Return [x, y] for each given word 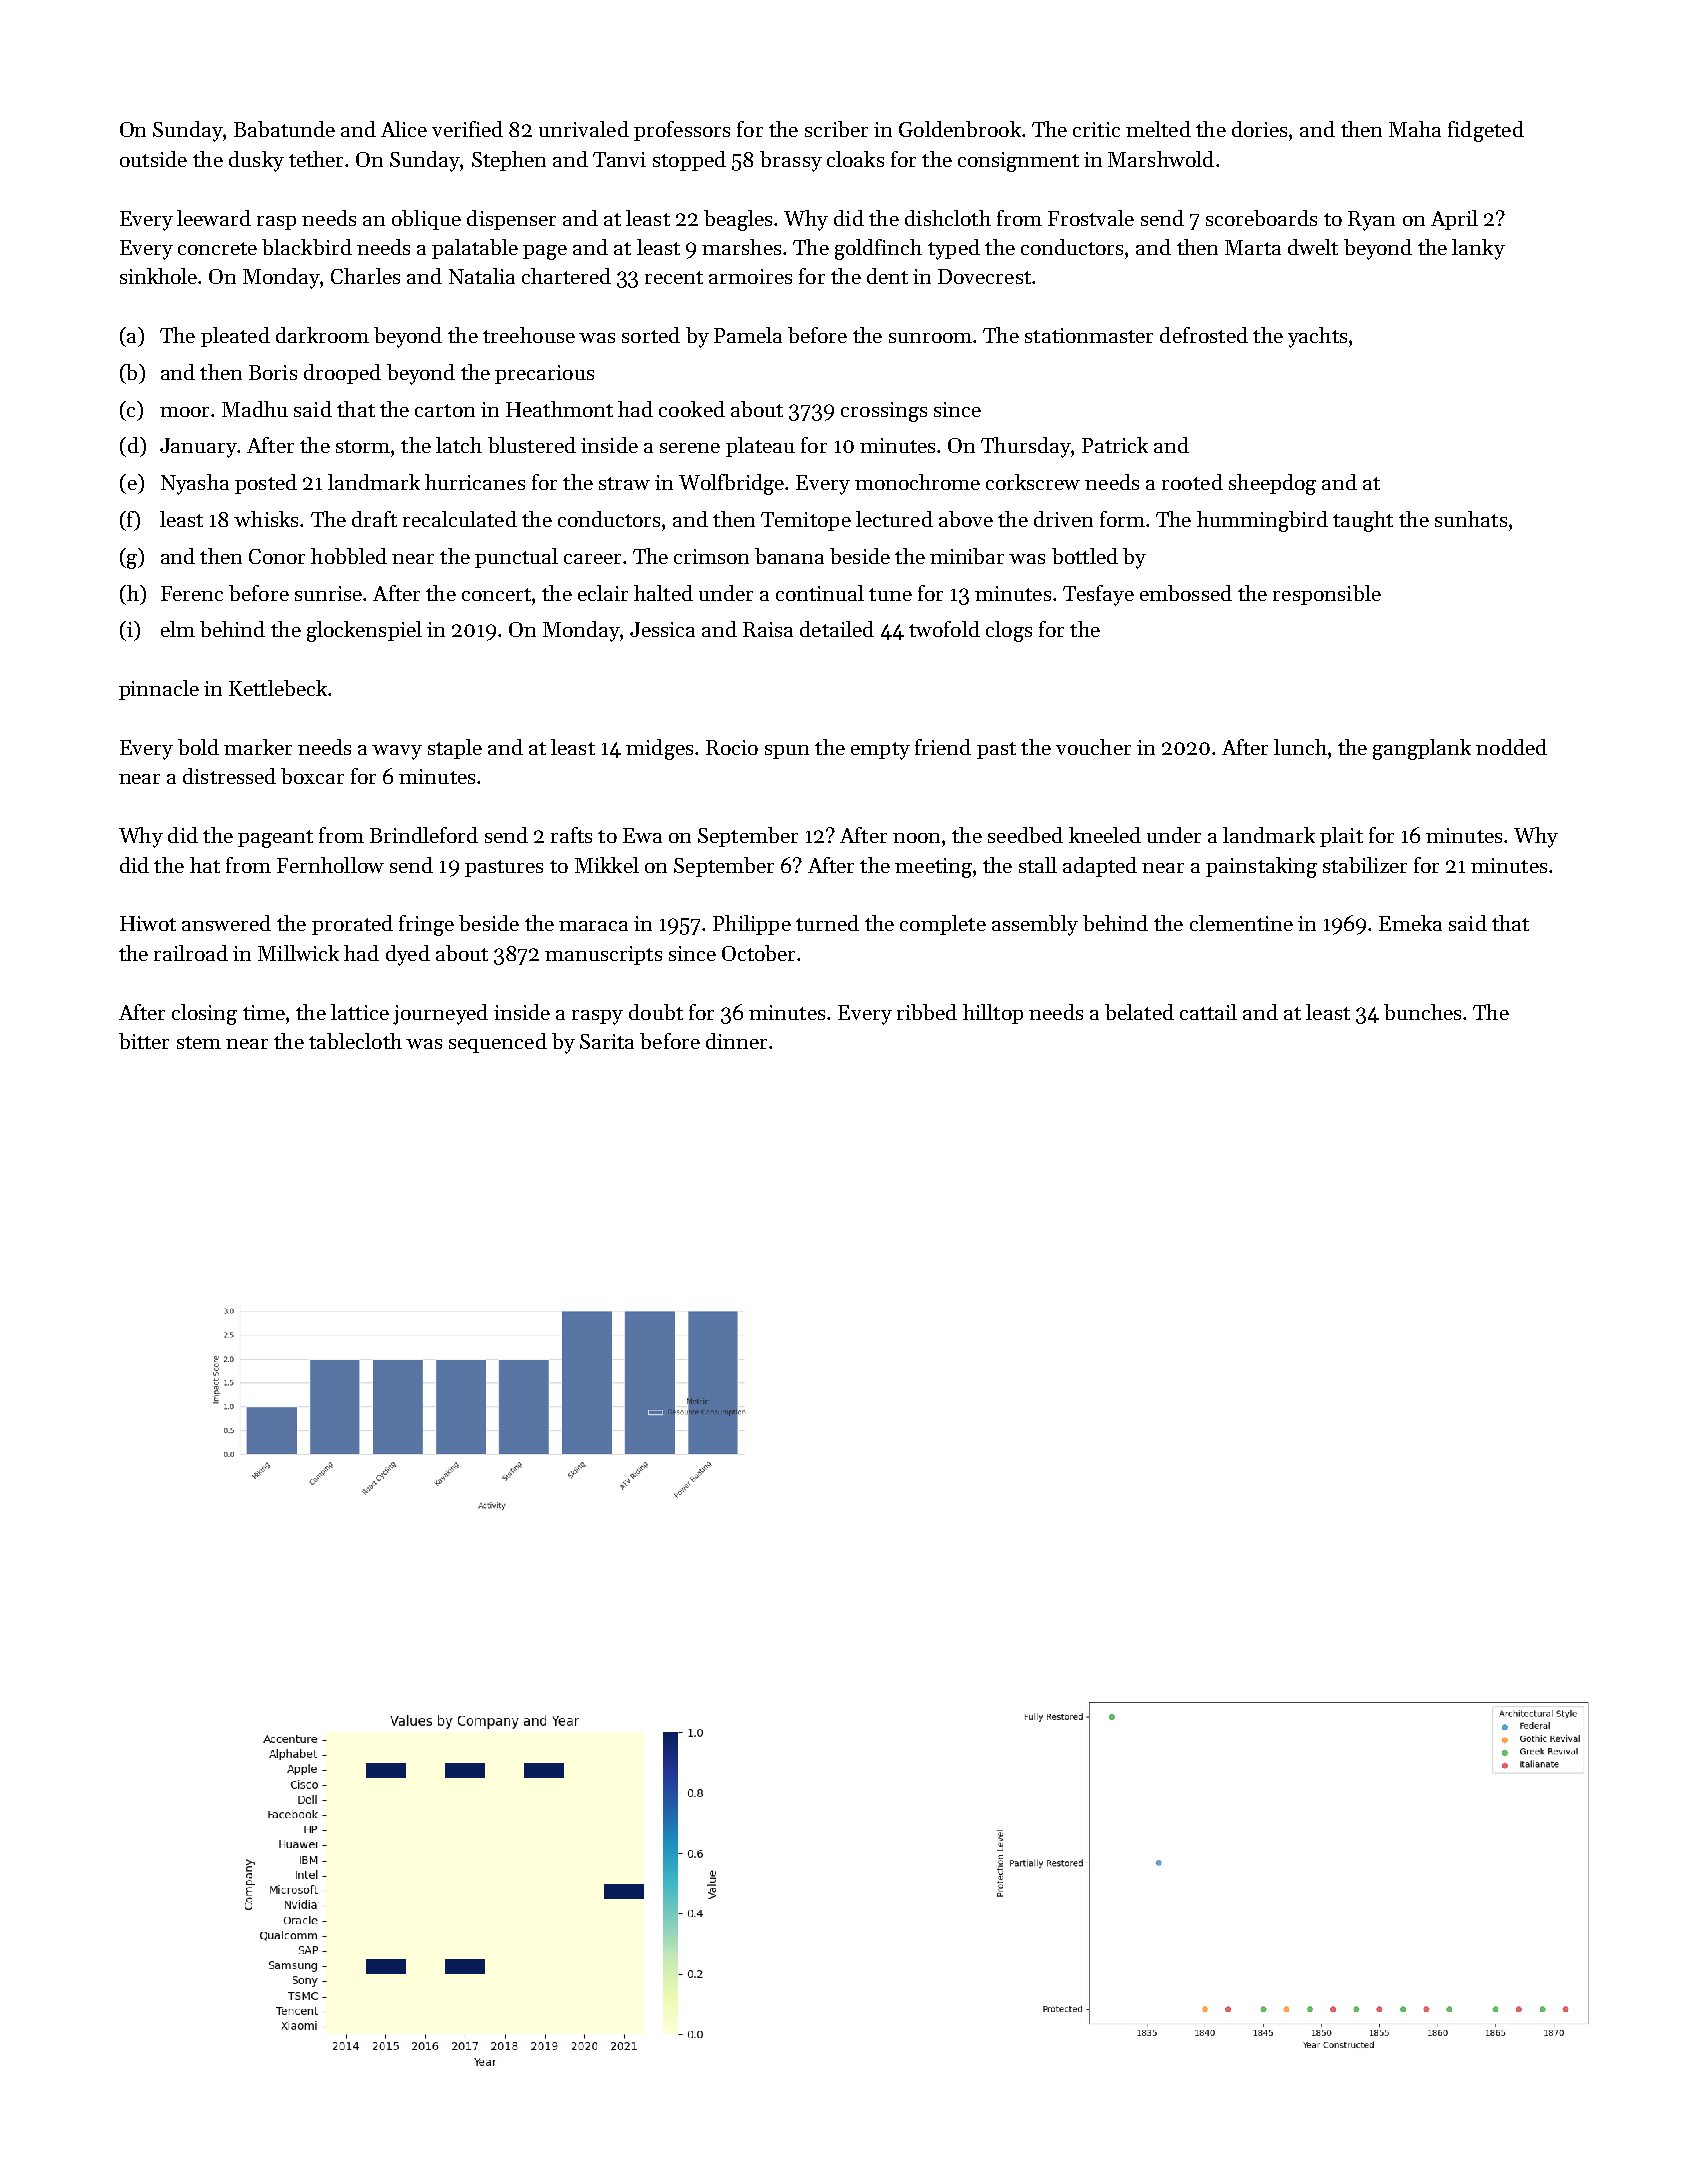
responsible [1327, 595]
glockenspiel [364, 631]
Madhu [255, 409]
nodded [1511, 747]
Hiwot [148, 923]
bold [198, 747]
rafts [571, 835]
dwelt [1313, 247]
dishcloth [948, 218]
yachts [1317, 337]
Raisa [768, 629]
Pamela [748, 335]
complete [943, 925]
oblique [426, 220]
